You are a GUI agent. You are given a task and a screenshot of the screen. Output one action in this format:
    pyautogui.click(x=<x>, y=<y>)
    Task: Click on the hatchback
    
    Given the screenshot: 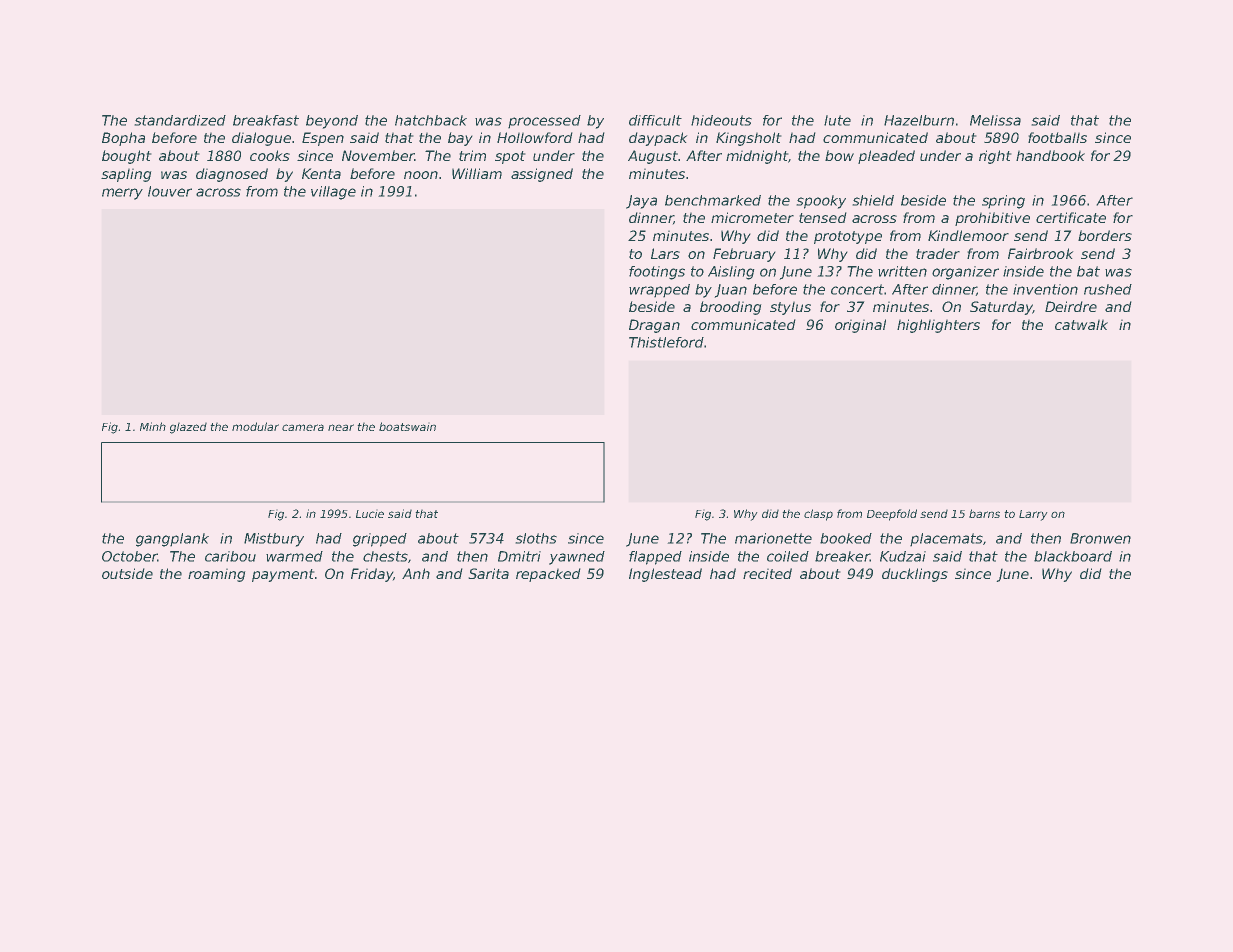 What is the action you would take?
    pyautogui.click(x=431, y=120)
